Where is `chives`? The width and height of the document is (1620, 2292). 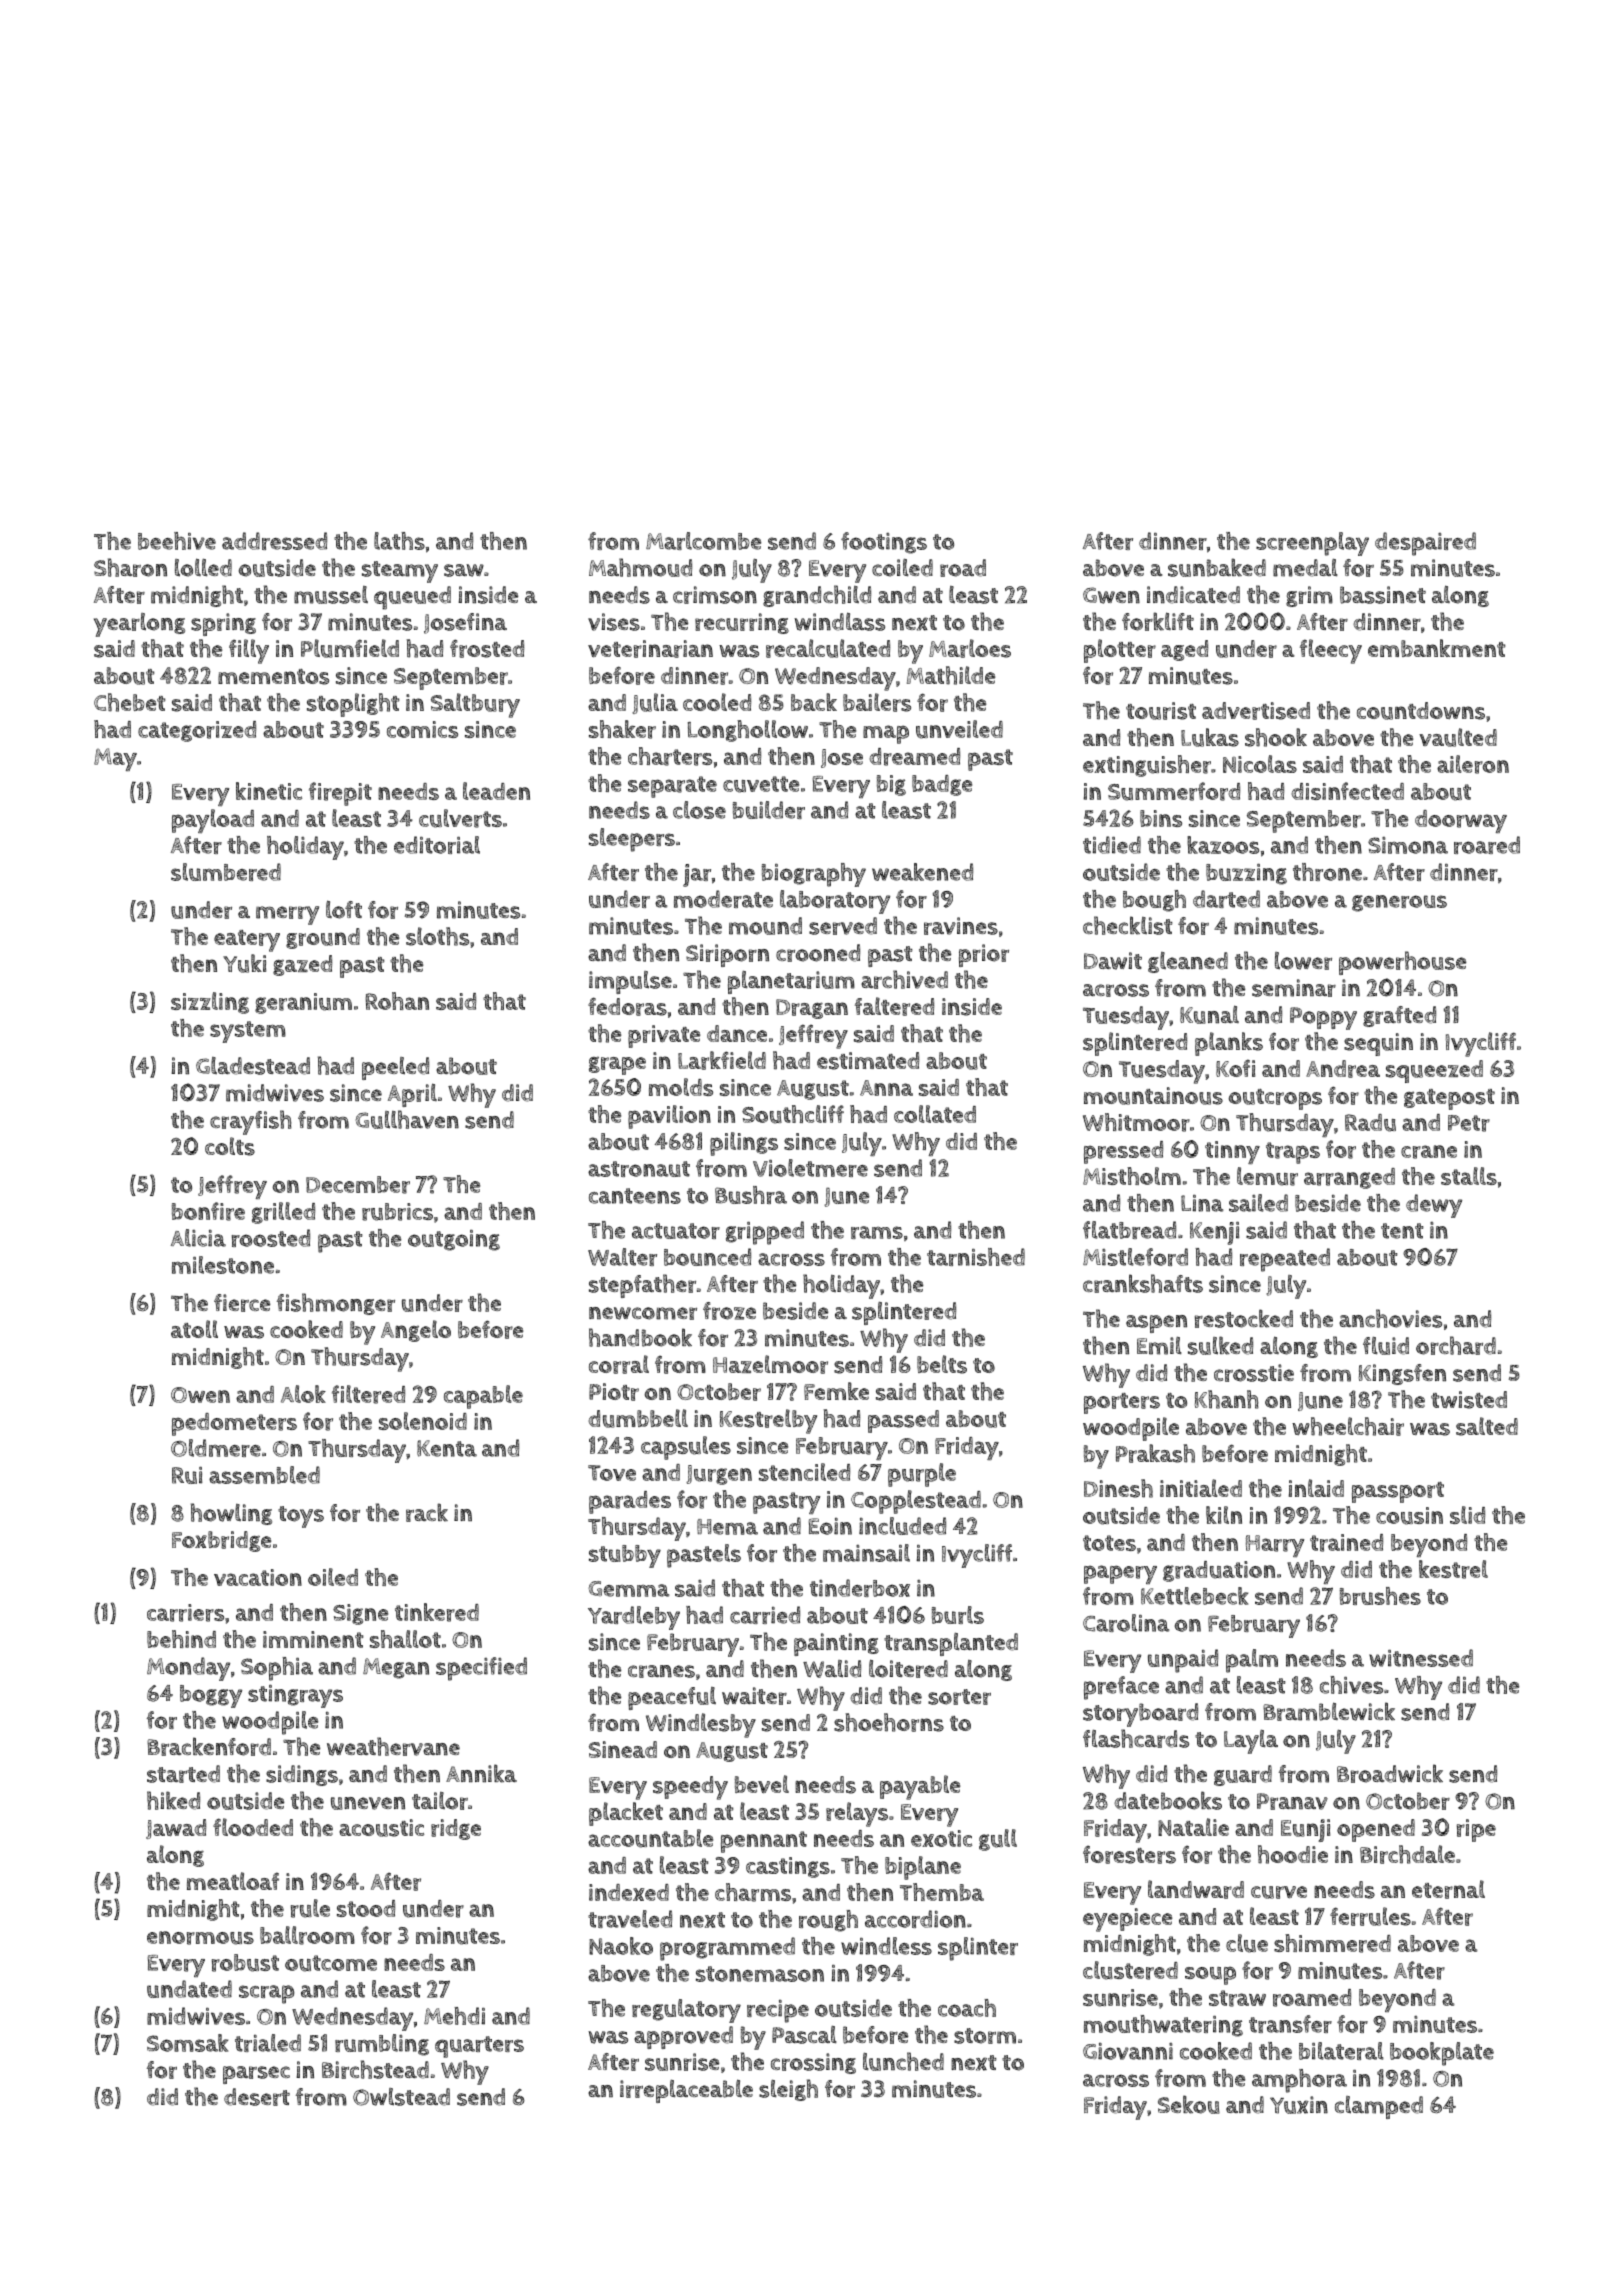
chives is located at coordinates (1351, 1685).
